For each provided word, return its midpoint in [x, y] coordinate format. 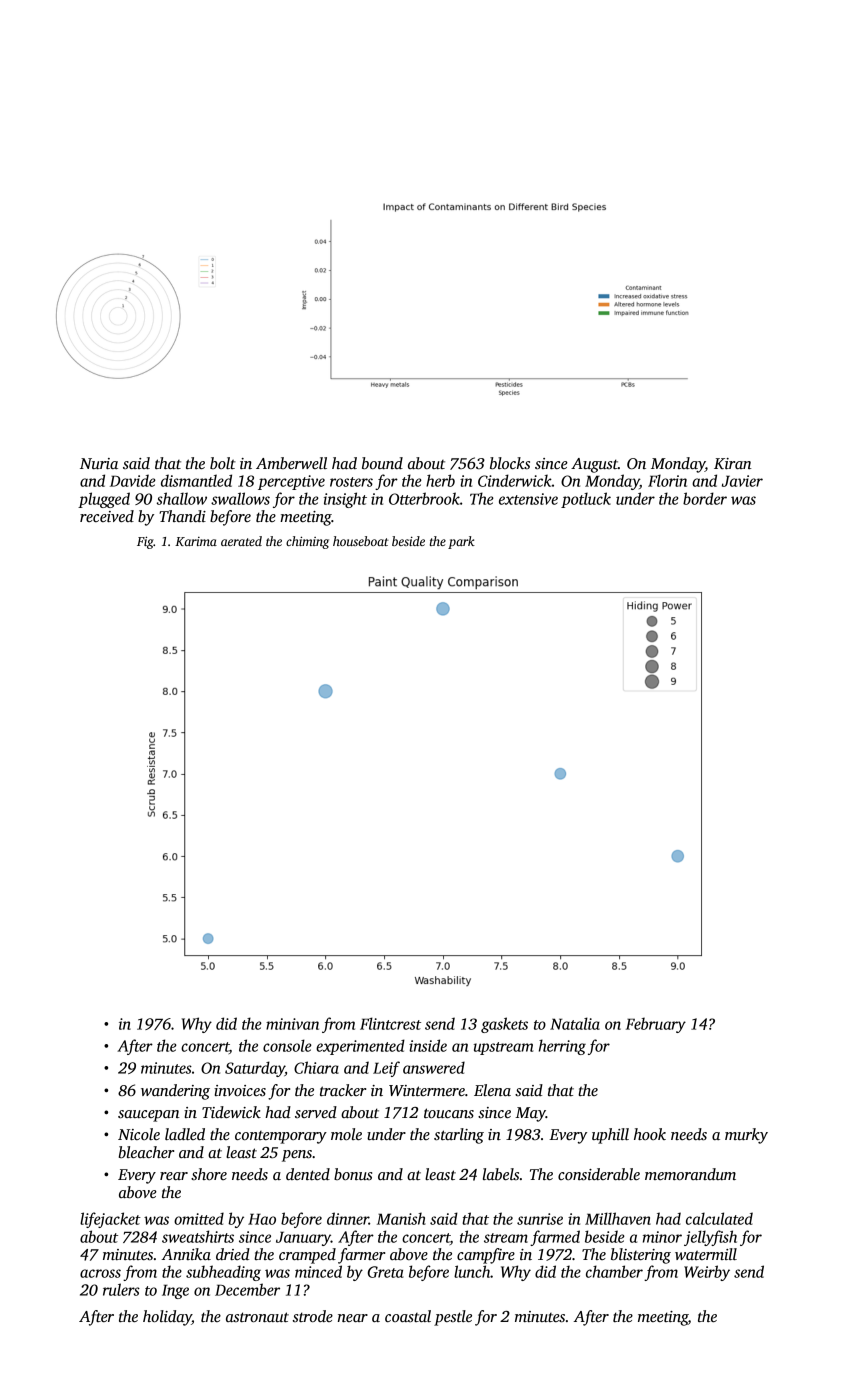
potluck [586, 500]
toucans [449, 1113]
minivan [292, 1024]
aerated [241, 541]
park [461, 542]
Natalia [575, 1023]
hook [650, 1134]
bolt [223, 463]
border [705, 498]
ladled [185, 1134]
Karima [196, 541]
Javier [742, 481]
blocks [510, 463]
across [100, 1273]
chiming [307, 542]
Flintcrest [390, 1023]
